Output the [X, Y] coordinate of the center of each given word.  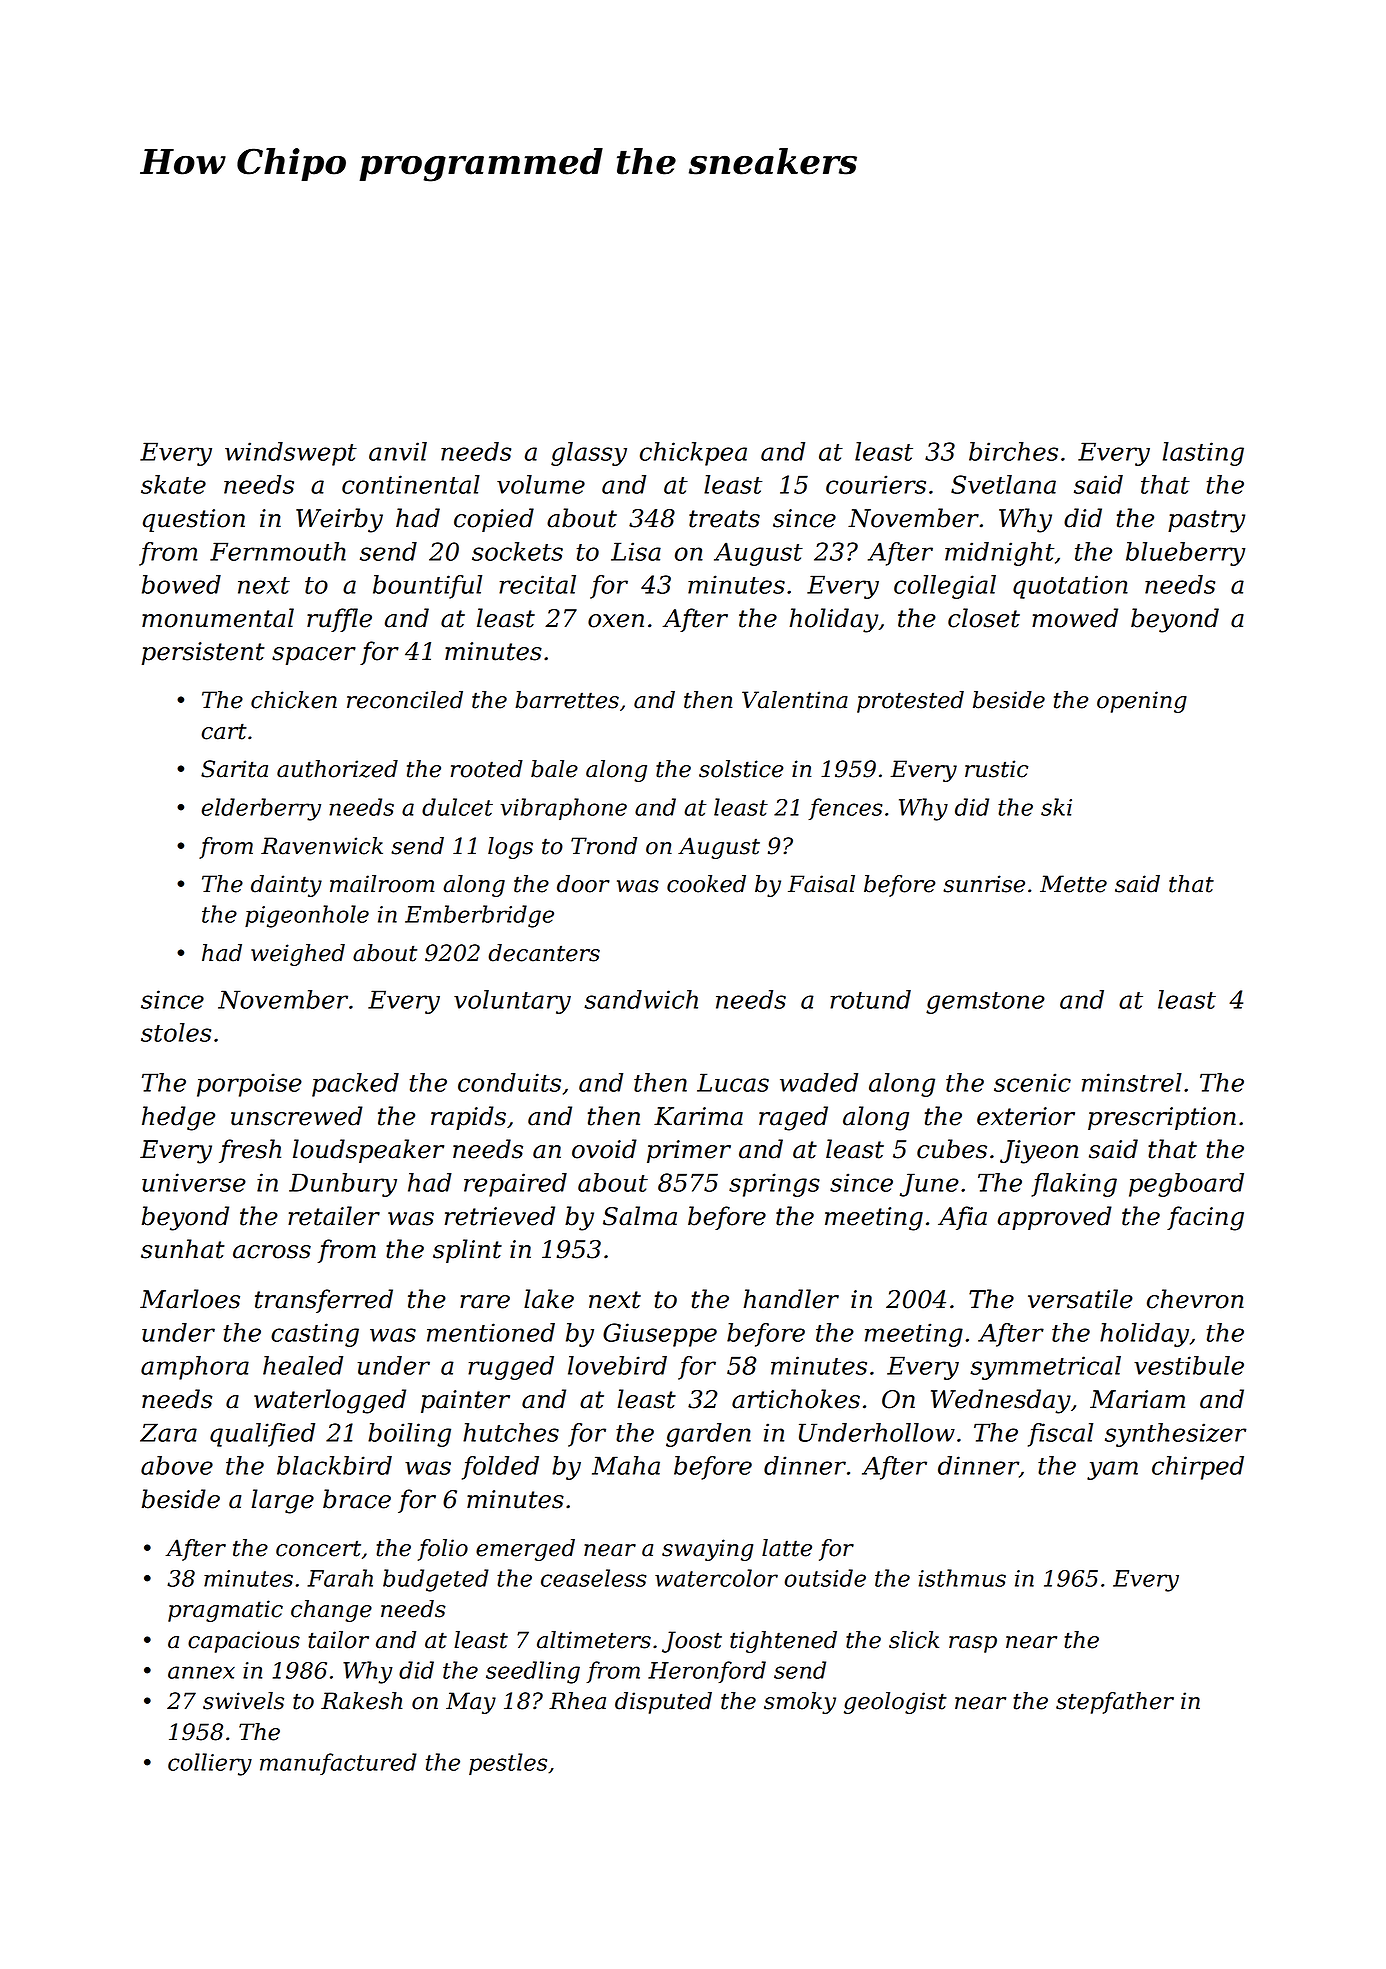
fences [845, 809]
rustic [996, 769]
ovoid [604, 1149]
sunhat [183, 1249]
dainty [286, 886]
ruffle [339, 620]
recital [537, 584]
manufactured [338, 1764]
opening [1142, 702]
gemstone [985, 1003]
